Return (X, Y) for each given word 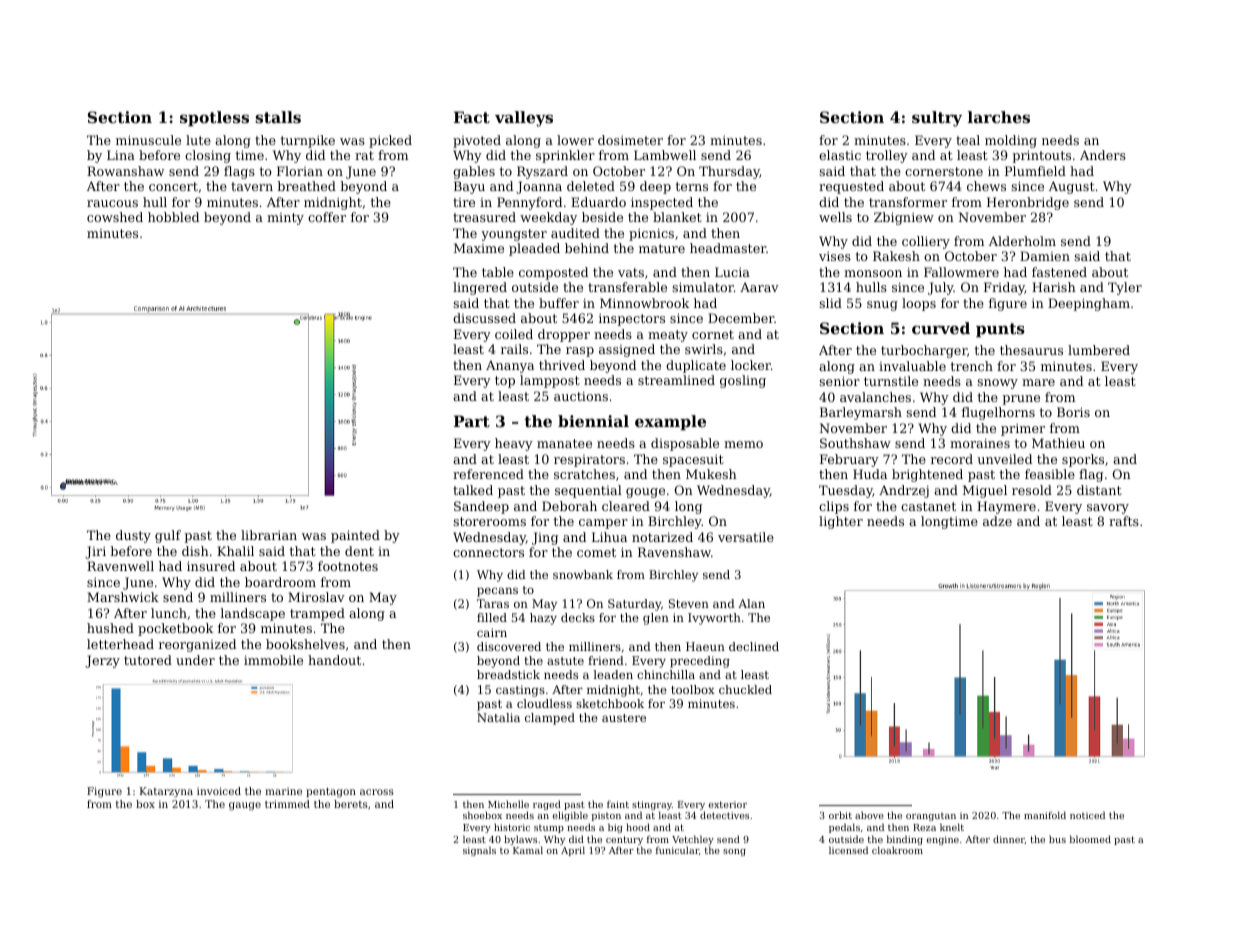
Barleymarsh (861, 413)
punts (1000, 330)
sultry (937, 119)
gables (474, 172)
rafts (1124, 521)
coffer (327, 217)
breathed (306, 186)
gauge (245, 806)
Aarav (759, 287)
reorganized (197, 645)
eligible (570, 816)
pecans (497, 592)
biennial (593, 421)
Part (472, 421)
